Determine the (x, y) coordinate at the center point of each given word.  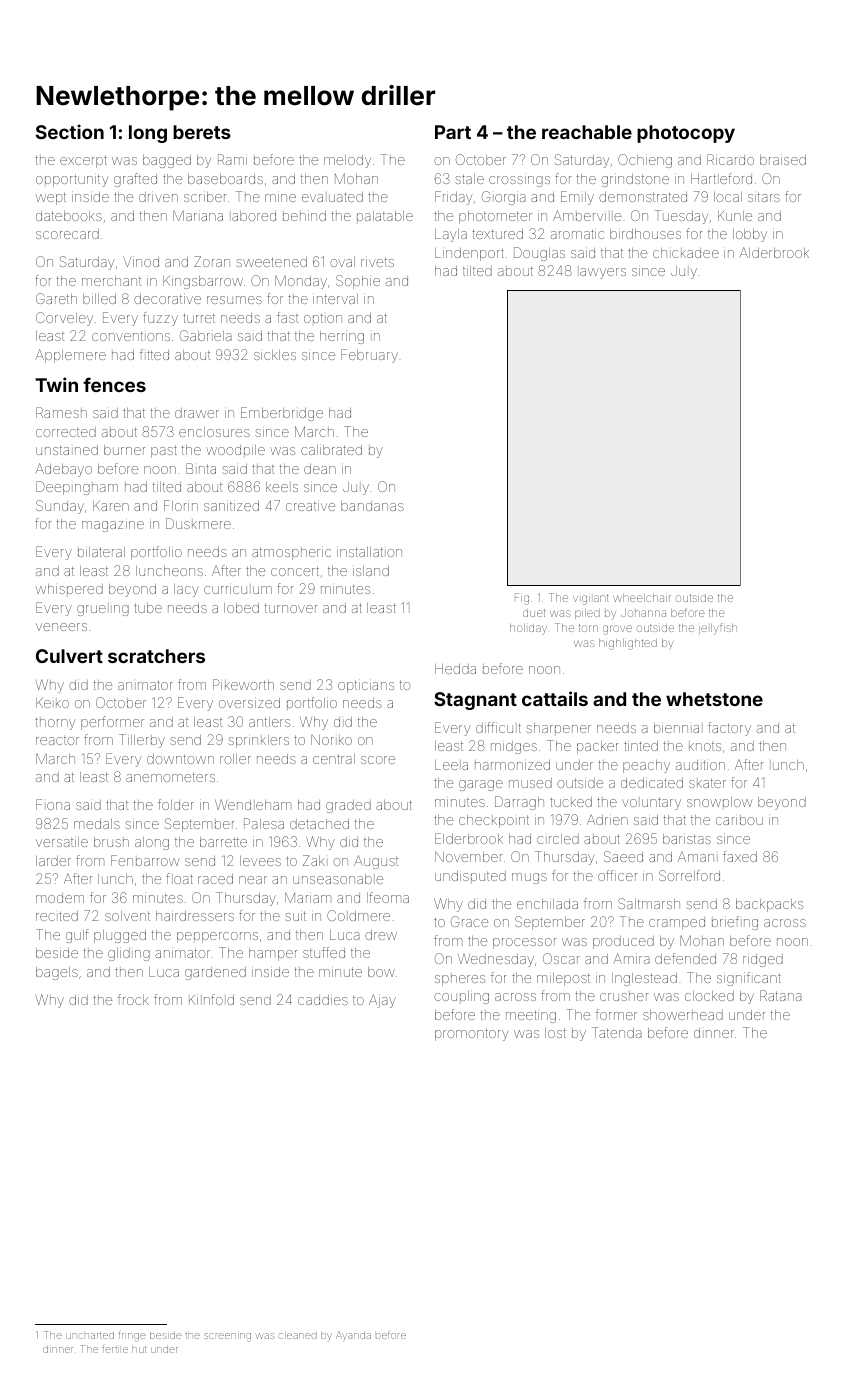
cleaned (298, 1335)
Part (453, 132)
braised (783, 160)
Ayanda (353, 1336)
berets (202, 132)
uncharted (90, 1335)
